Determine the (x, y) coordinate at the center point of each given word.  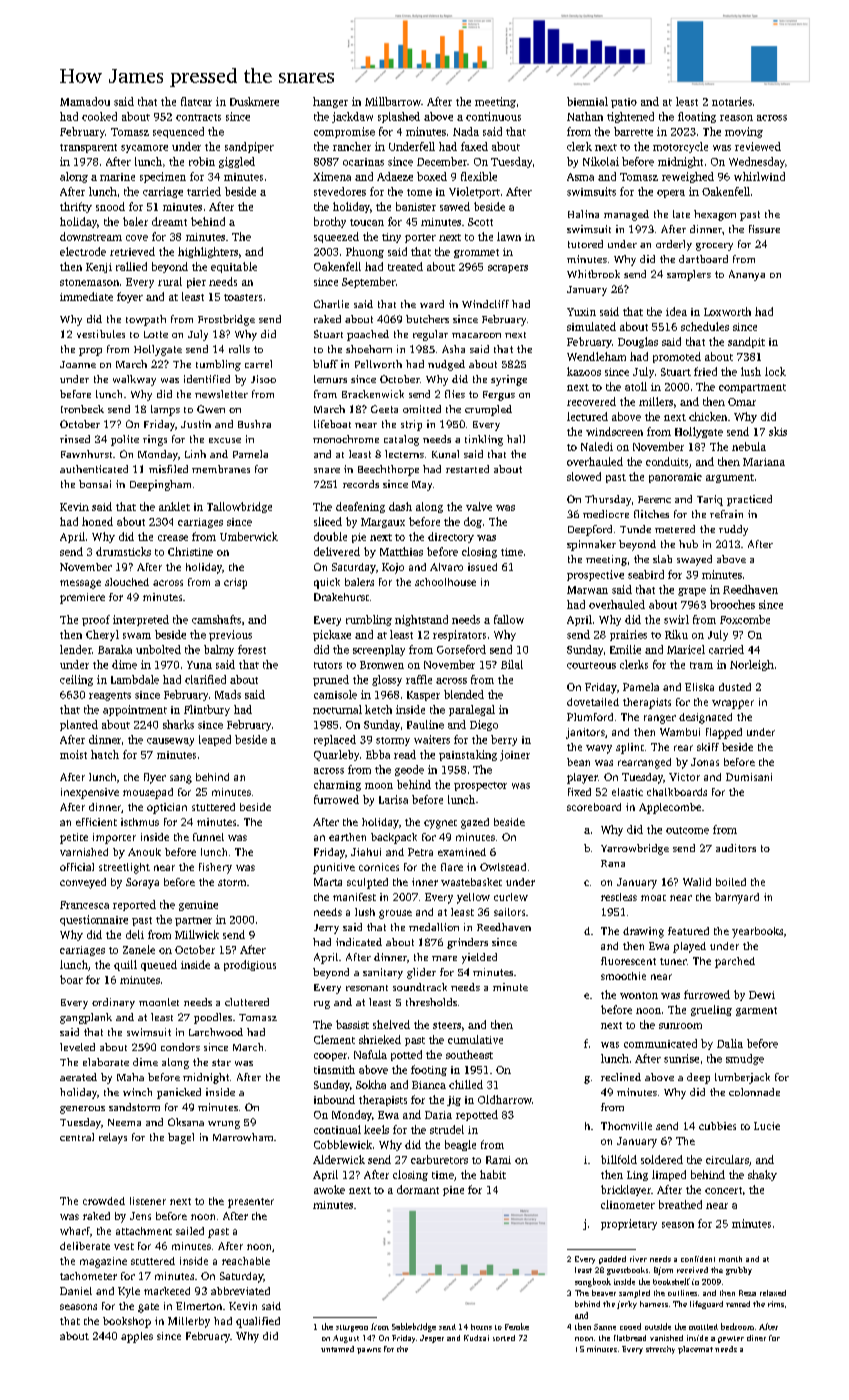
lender (76, 649)
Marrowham (243, 1137)
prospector (480, 786)
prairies (628, 635)
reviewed (758, 146)
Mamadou (85, 101)
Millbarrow (393, 101)
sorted (504, 1338)
